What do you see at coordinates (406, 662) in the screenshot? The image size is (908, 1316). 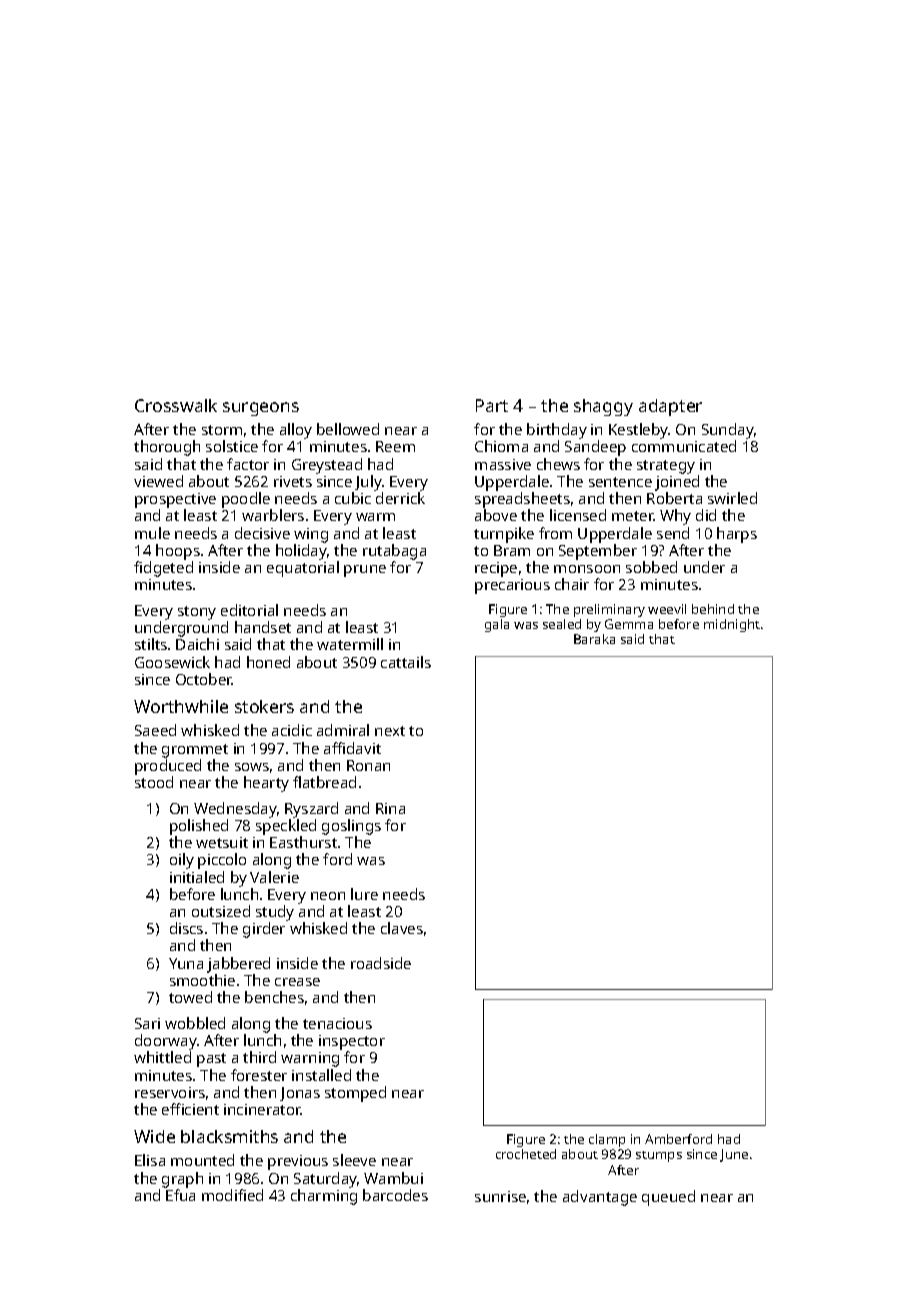 I see `cattails` at bounding box center [406, 662].
